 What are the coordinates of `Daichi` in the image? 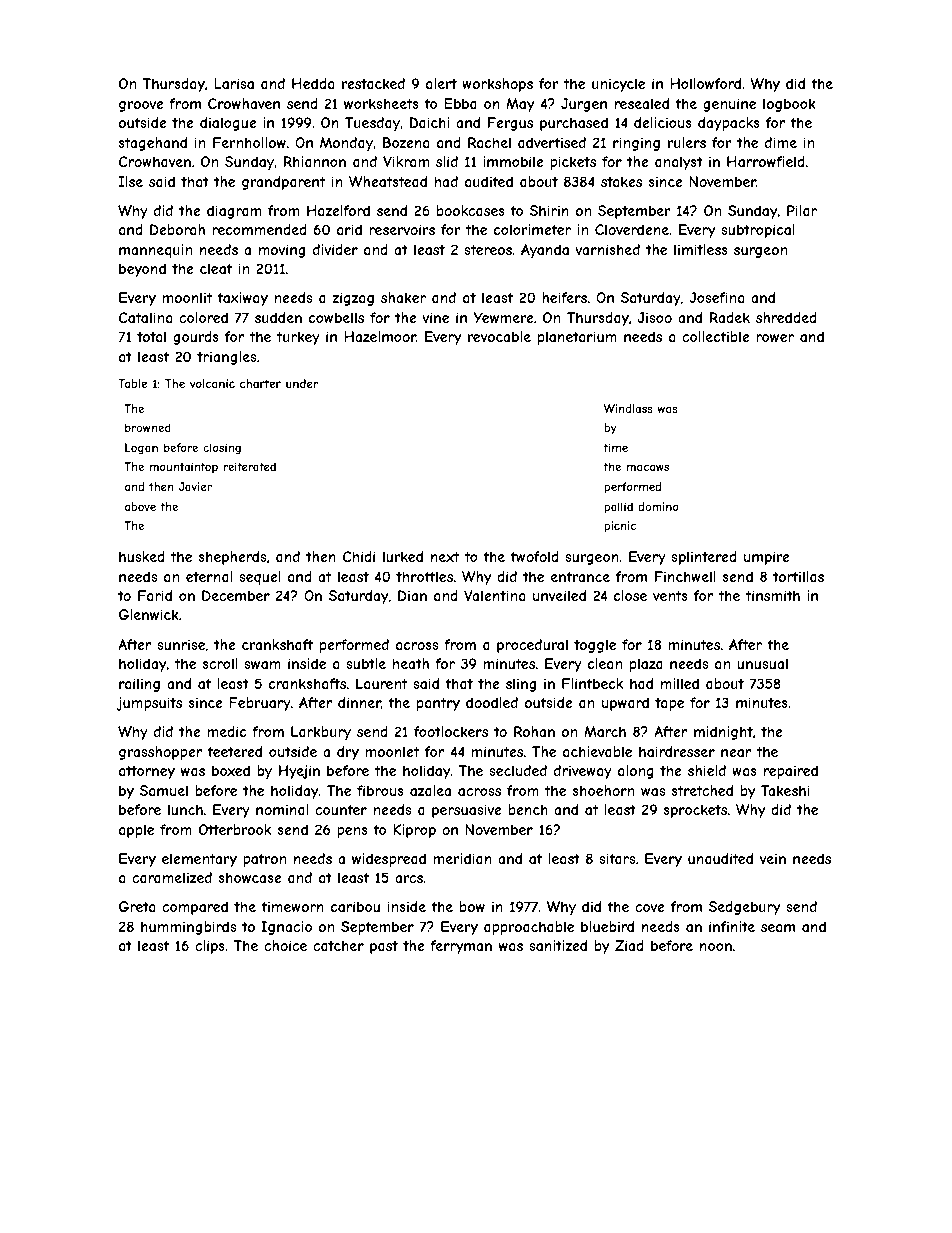 It's located at (429, 122).
